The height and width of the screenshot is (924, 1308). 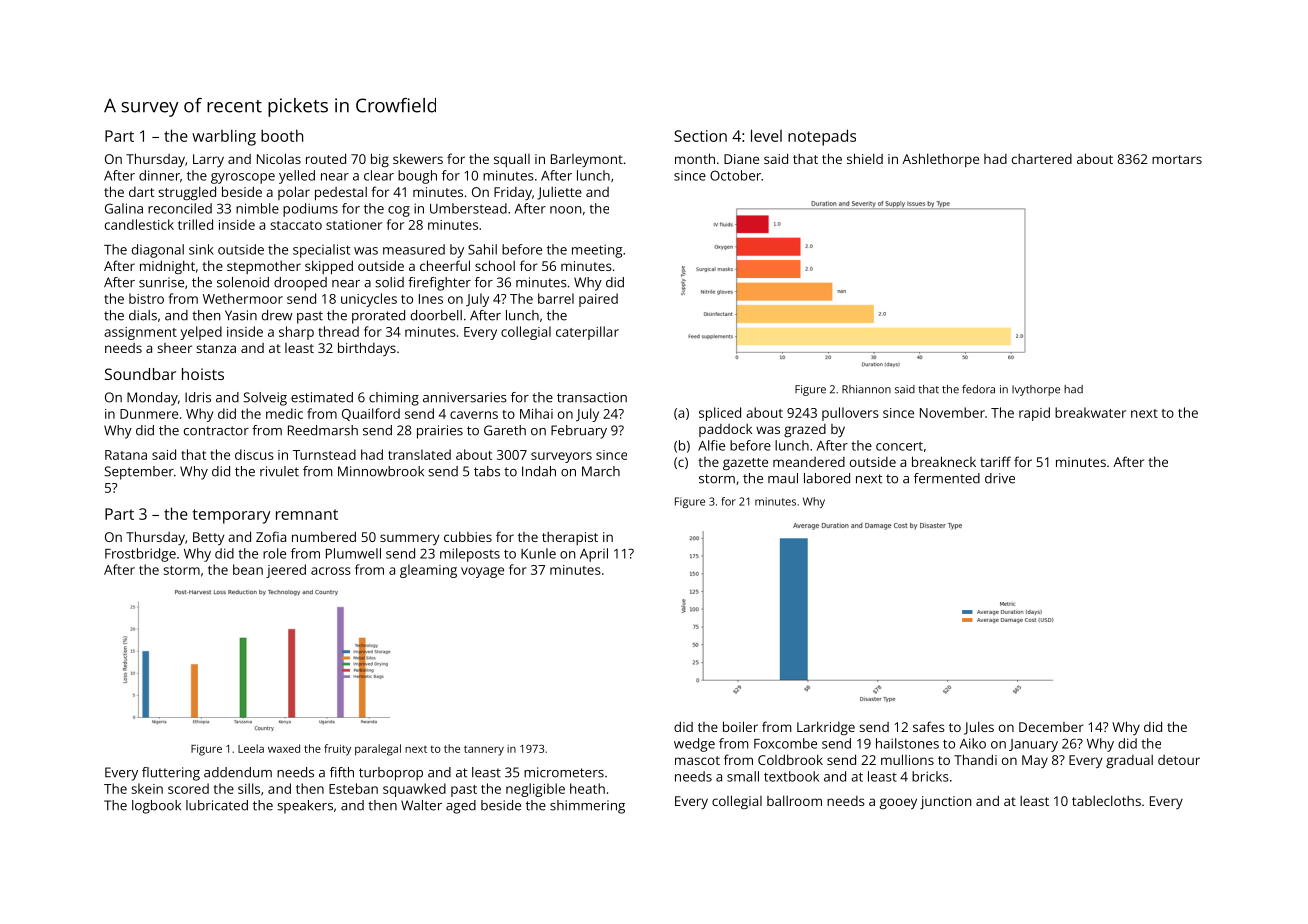 What do you see at coordinates (321, 251) in the screenshot?
I see `specialist` at bounding box center [321, 251].
